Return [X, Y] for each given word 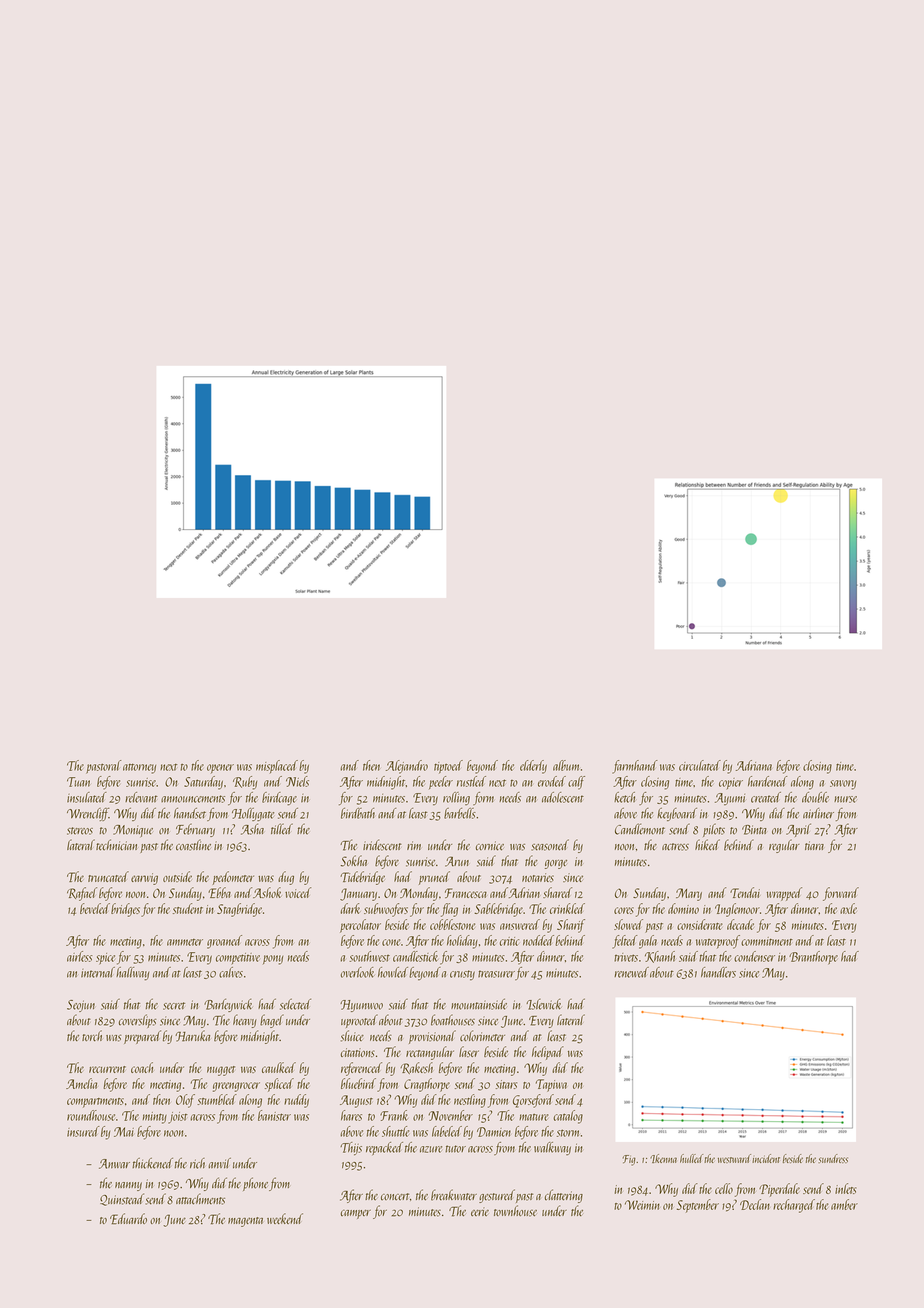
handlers [718, 972]
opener [220, 768]
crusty [462, 975]
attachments [200, 1199]
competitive [238, 959]
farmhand [635, 767]
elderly [533, 767]
